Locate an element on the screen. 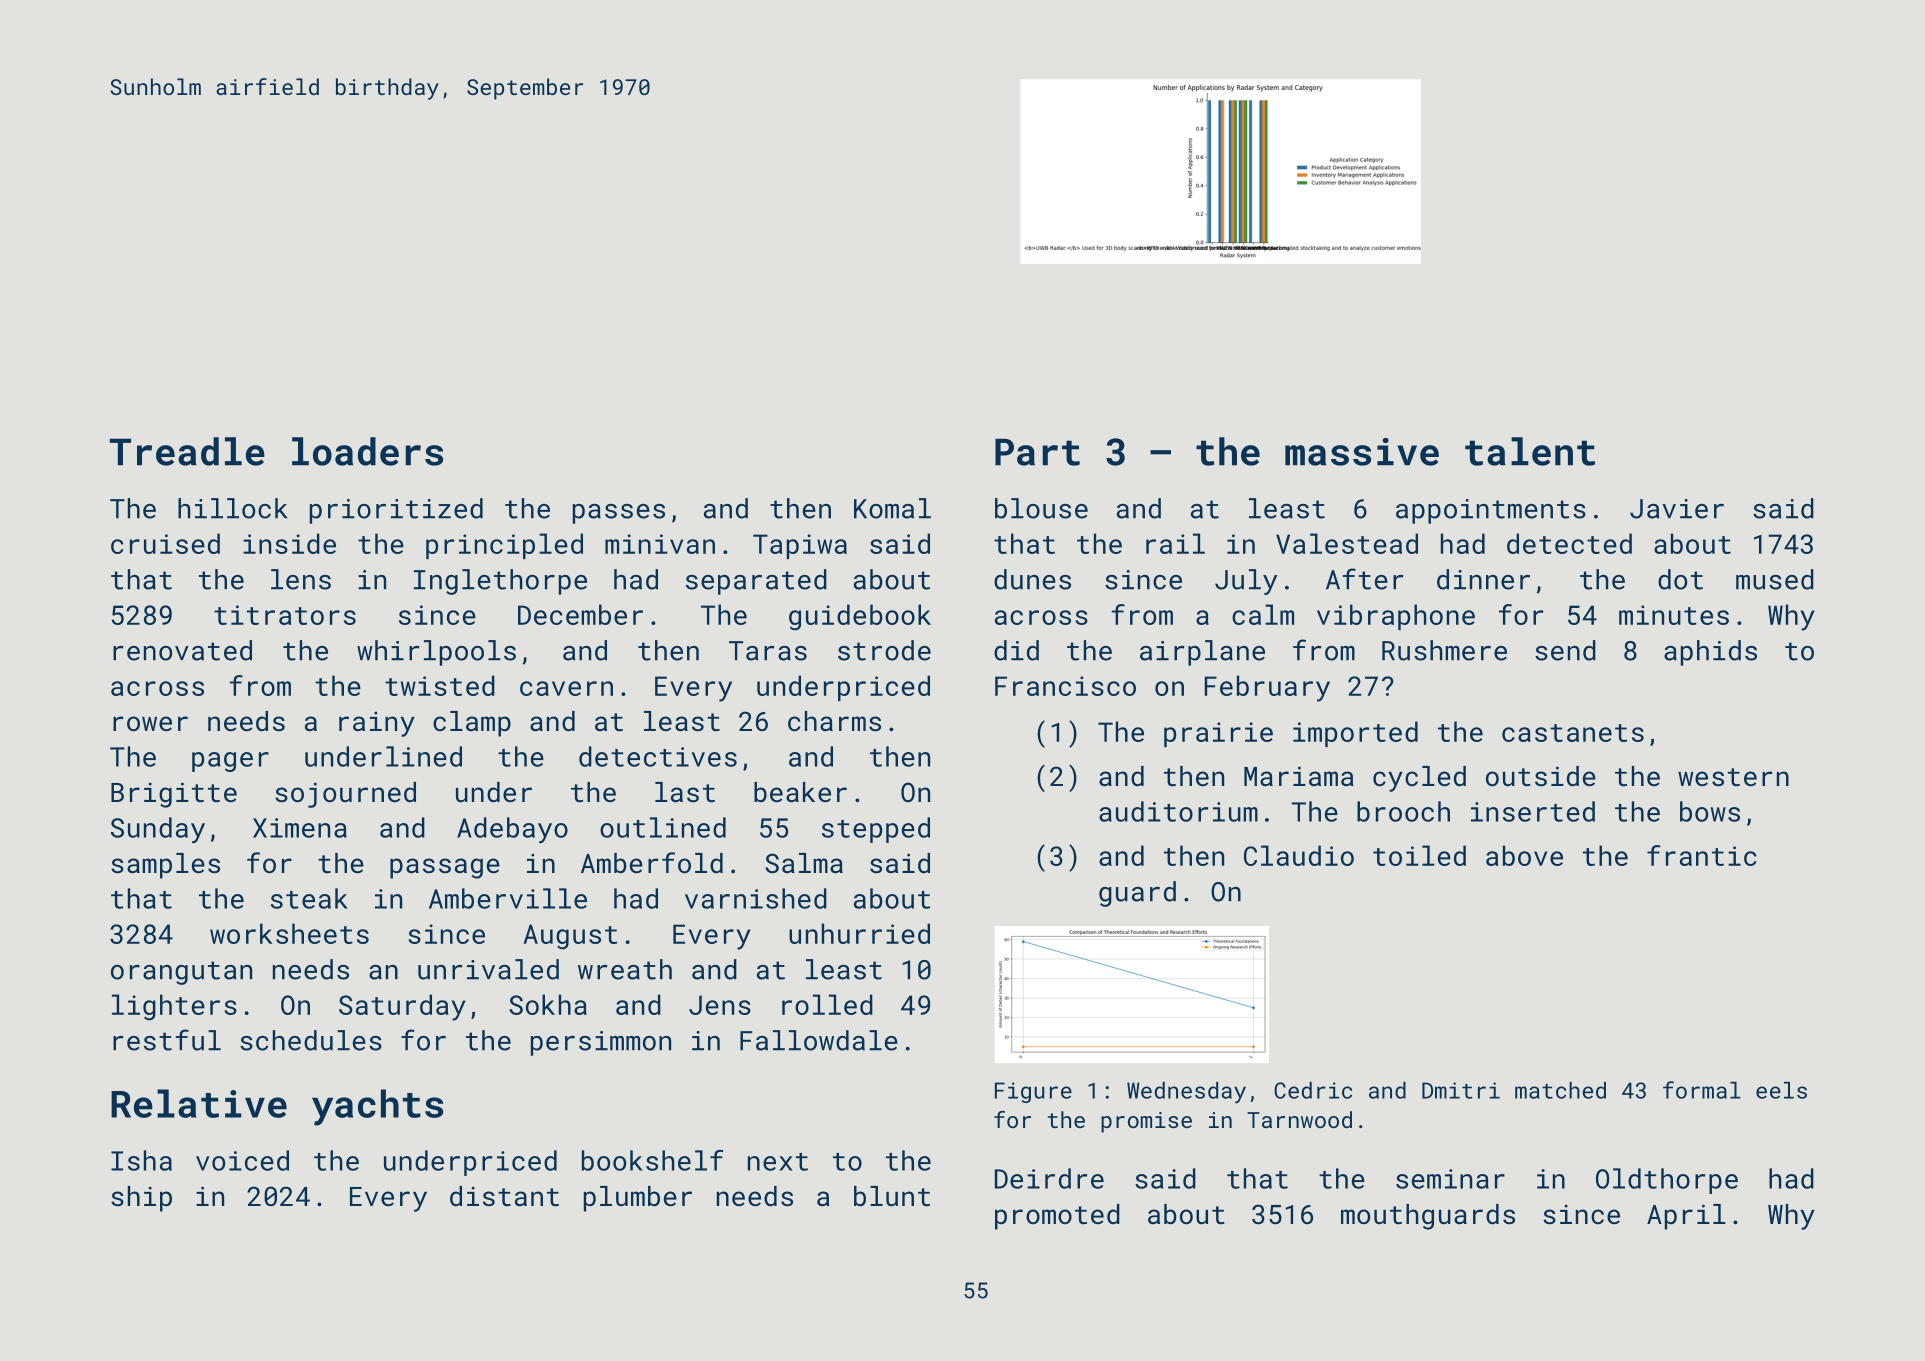 The image size is (1925, 1361). Part is located at coordinates (1037, 452).
